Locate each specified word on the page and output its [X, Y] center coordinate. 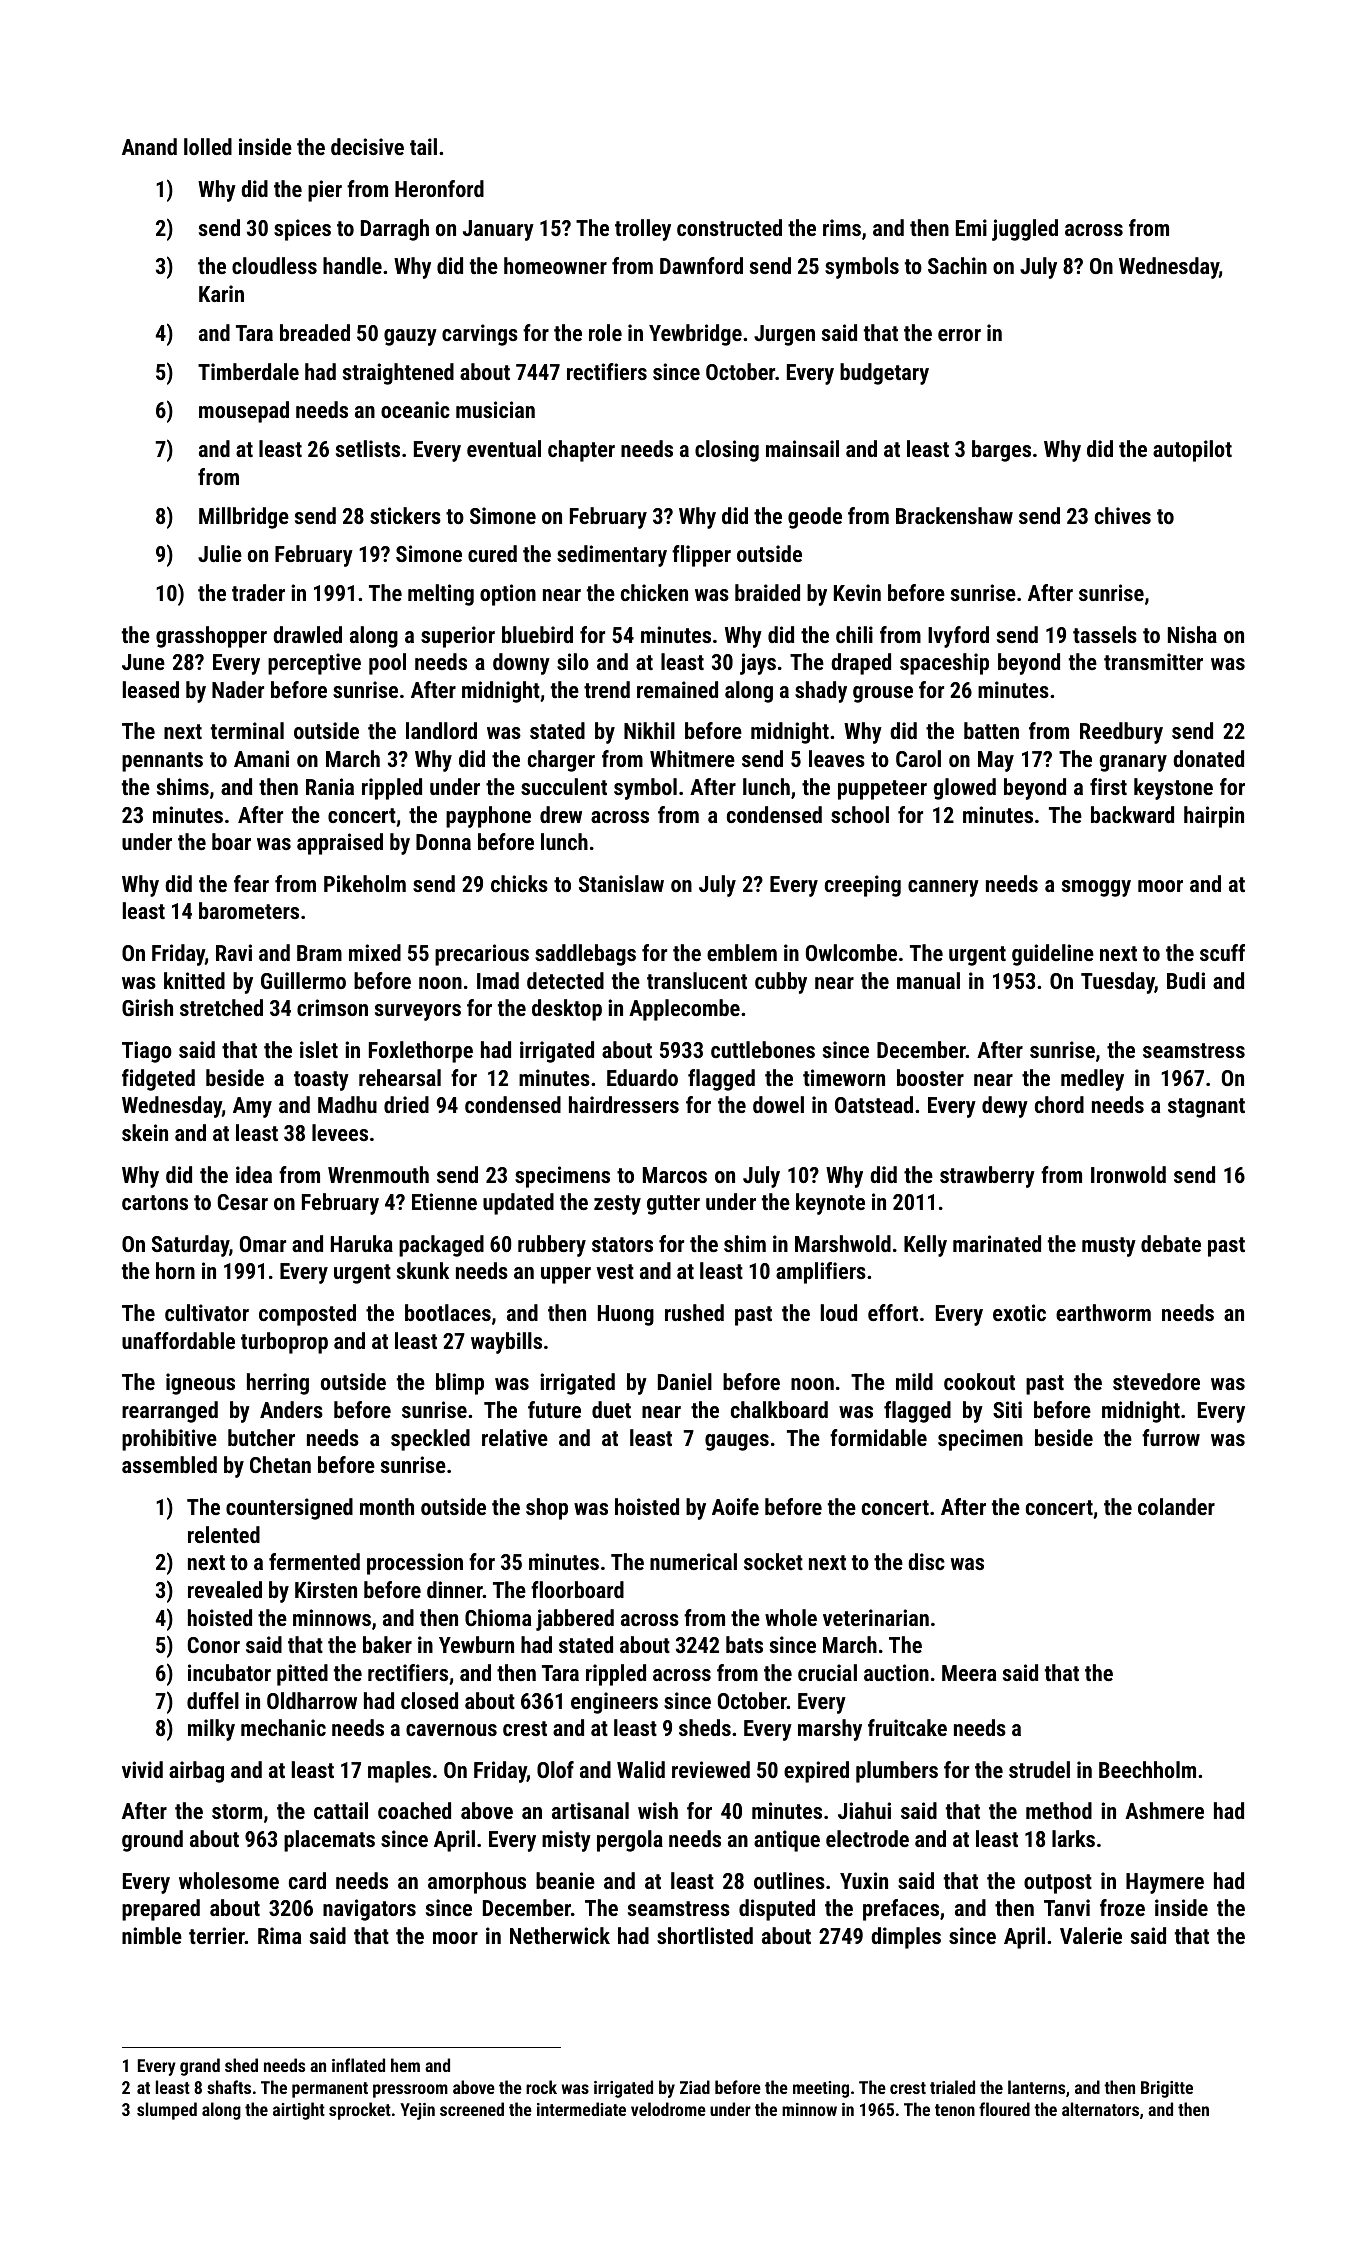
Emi [971, 227]
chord [1059, 1104]
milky [211, 1730]
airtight [299, 2111]
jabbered [575, 1620]
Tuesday [1118, 983]
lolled [208, 146]
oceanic [415, 409]
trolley [643, 230]
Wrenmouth [378, 1174]
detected [565, 980]
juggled [1025, 230]
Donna [443, 842]
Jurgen [784, 335]
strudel [1039, 1769]
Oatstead [874, 1104]
